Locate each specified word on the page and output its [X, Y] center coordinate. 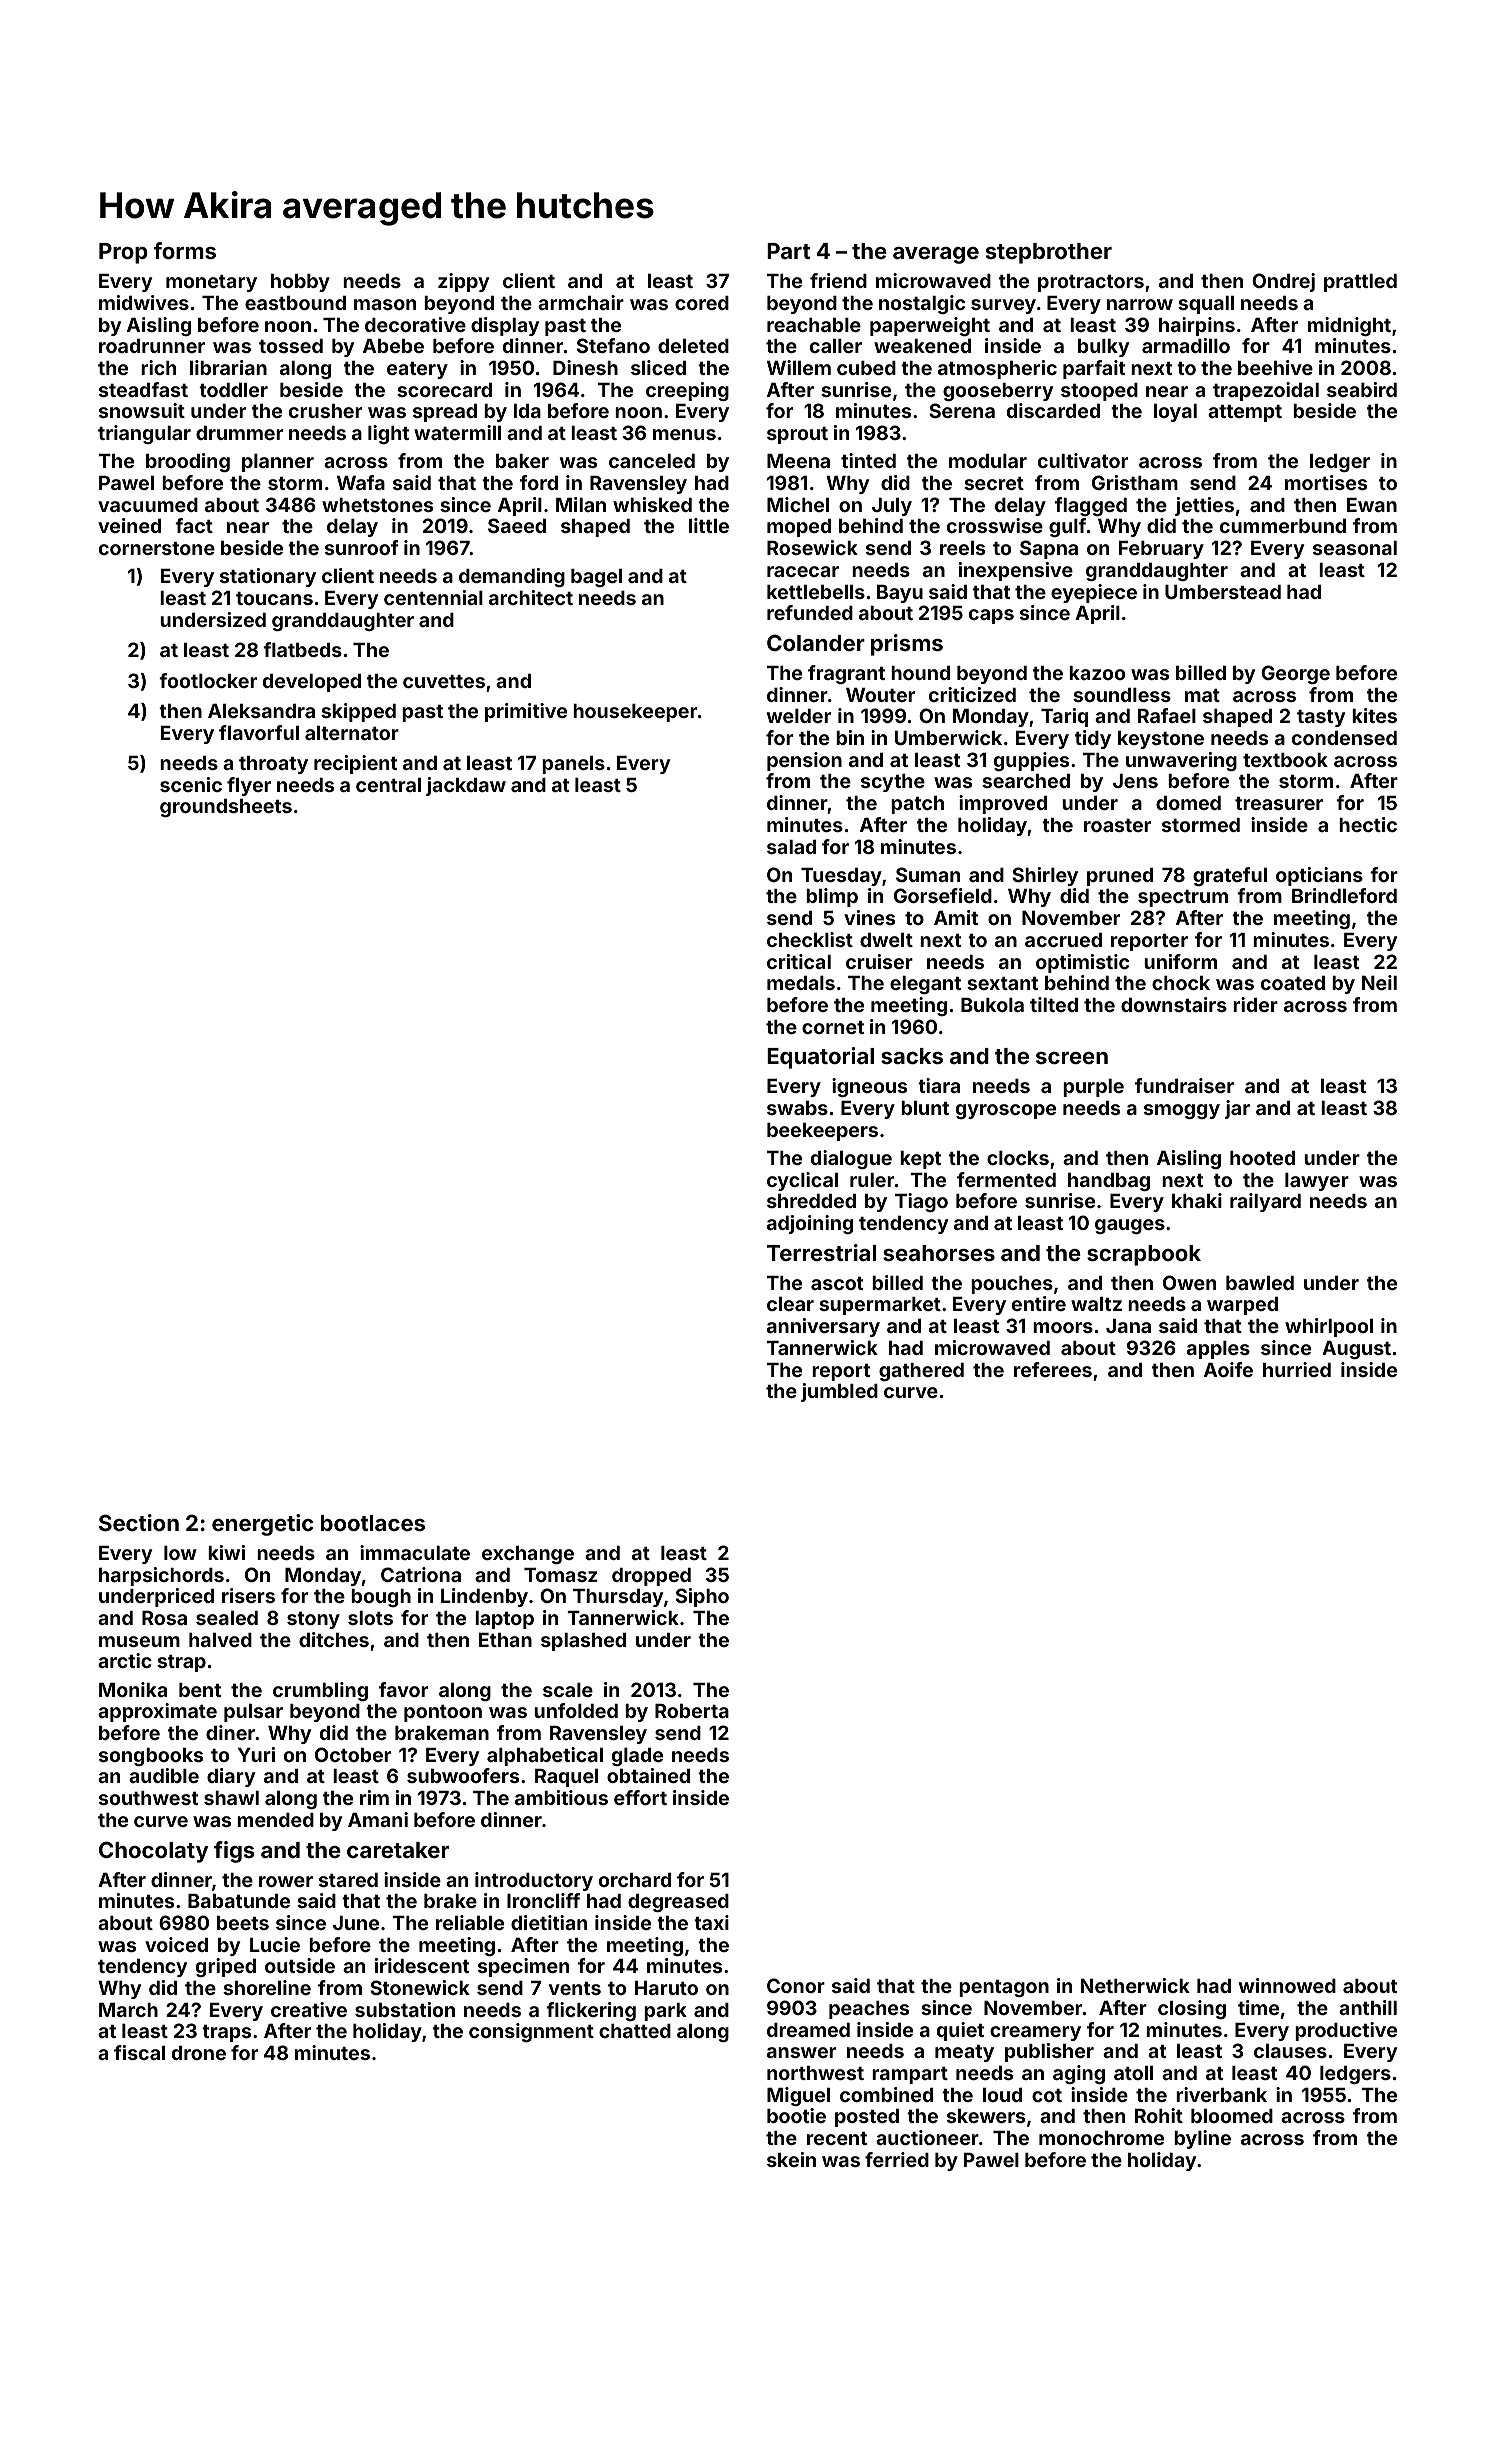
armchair [581, 302]
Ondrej [1283, 282]
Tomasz [561, 1575]
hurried [1297, 1369]
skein [791, 2159]
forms [184, 250]
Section [139, 1522]
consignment [531, 2032]
